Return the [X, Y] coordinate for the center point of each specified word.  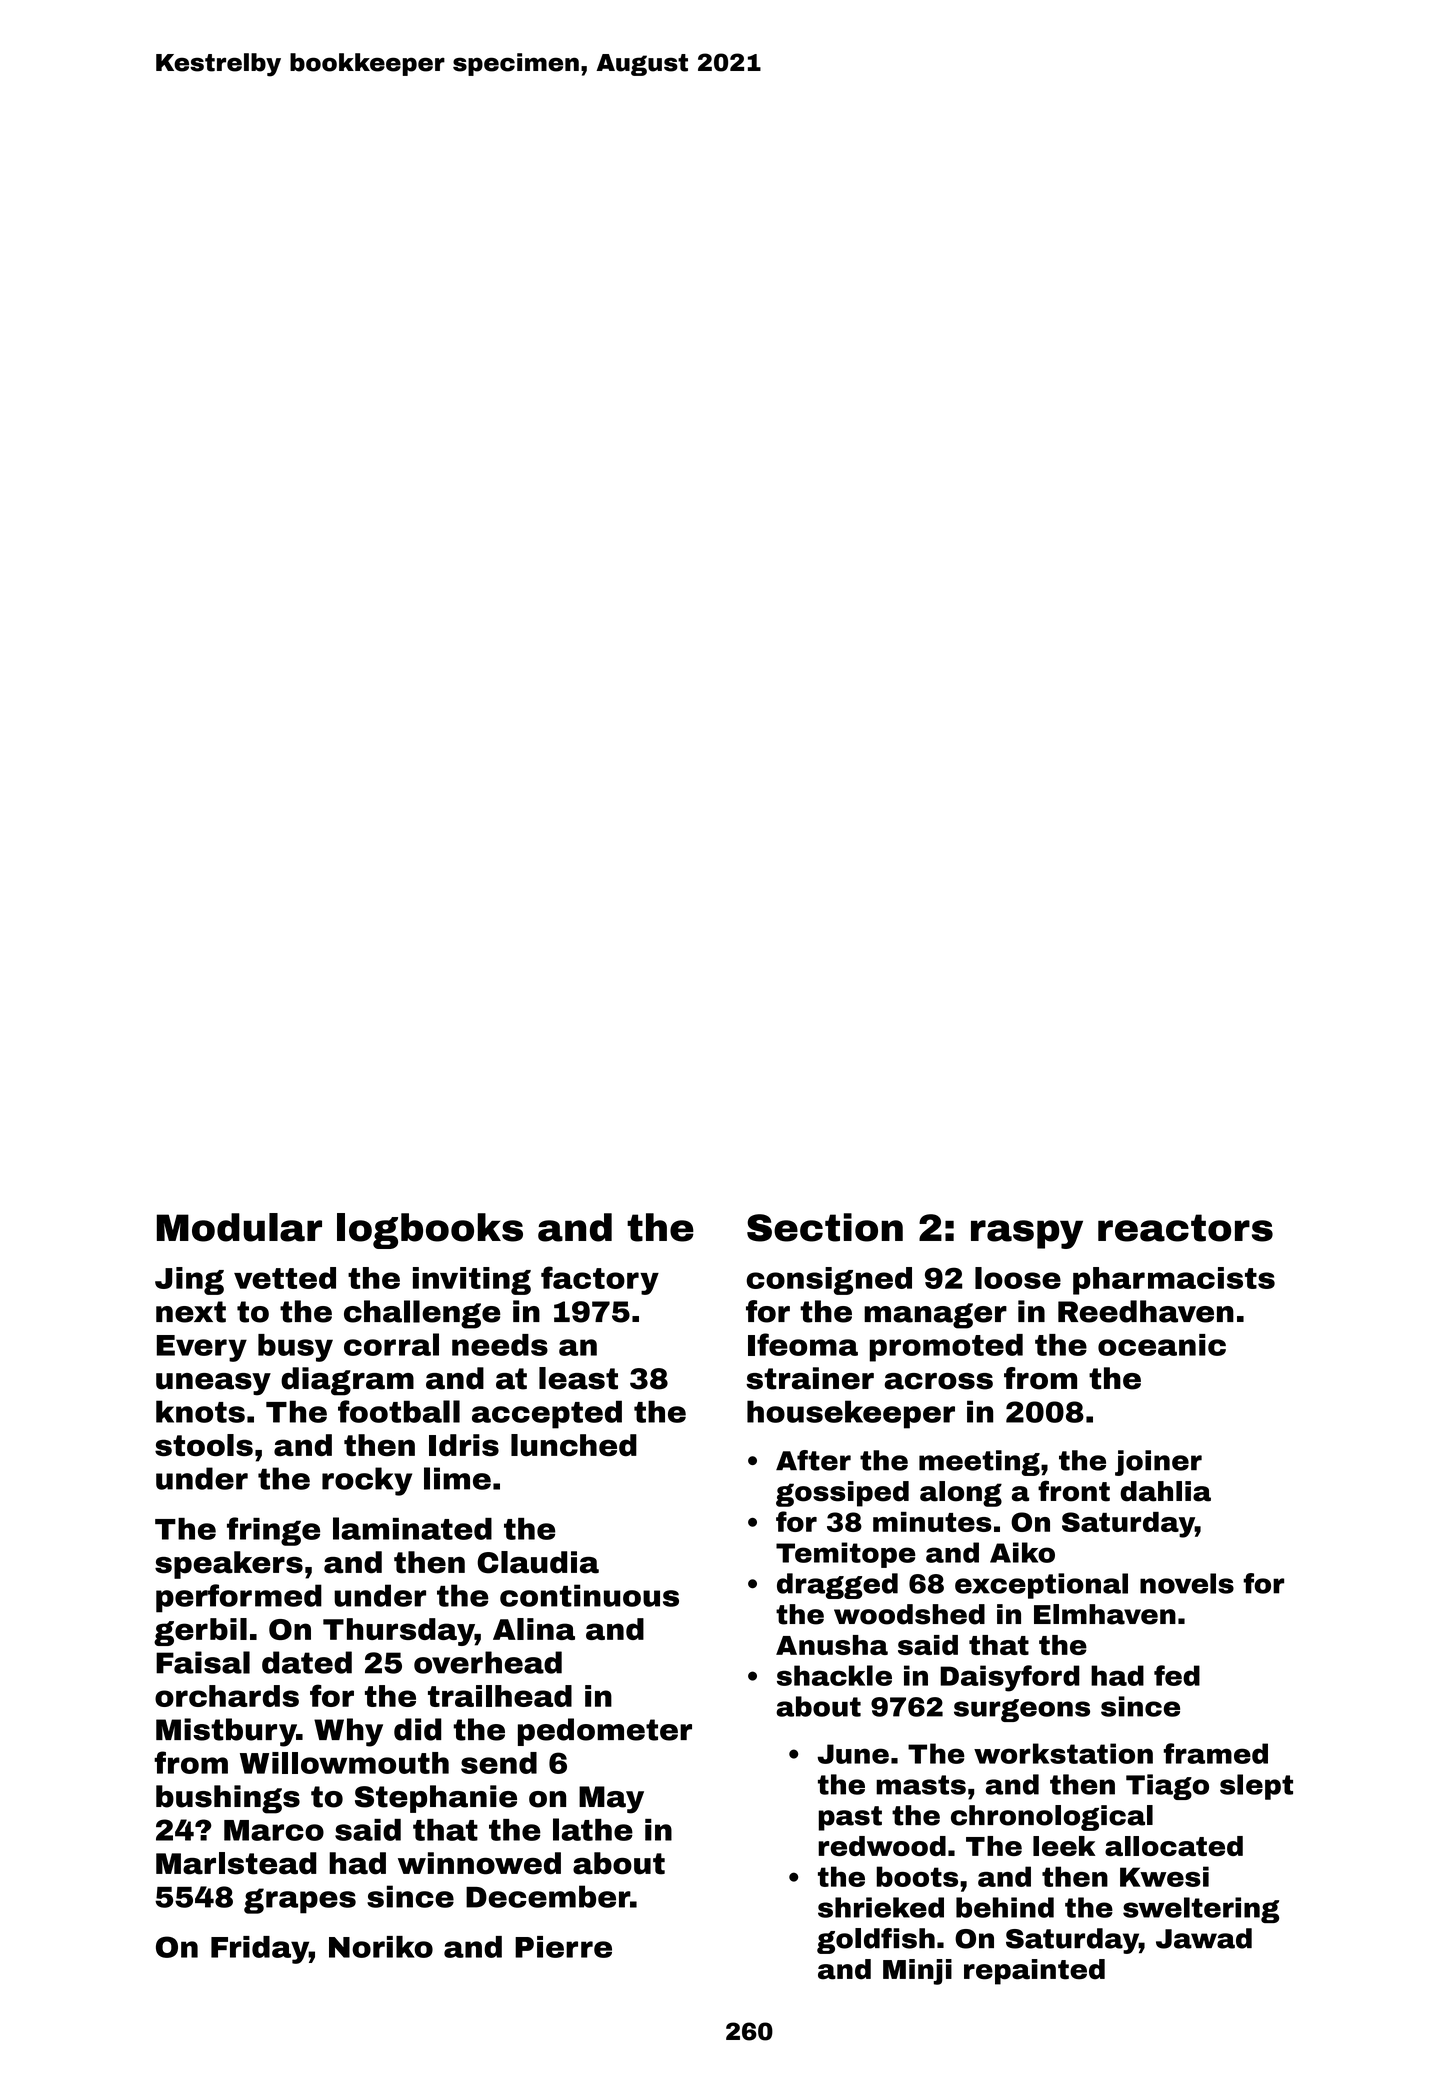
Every [202, 1348]
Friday [260, 1950]
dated [307, 1662]
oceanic [1162, 1345]
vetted [285, 1278]
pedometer [605, 1732]
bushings [228, 1799]
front [1074, 1491]
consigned [829, 1281]
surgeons [1022, 1710]
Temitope [846, 1555]
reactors [1185, 1228]
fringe [273, 1531]
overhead [488, 1662]
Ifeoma [803, 1344]
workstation [1063, 1753]
